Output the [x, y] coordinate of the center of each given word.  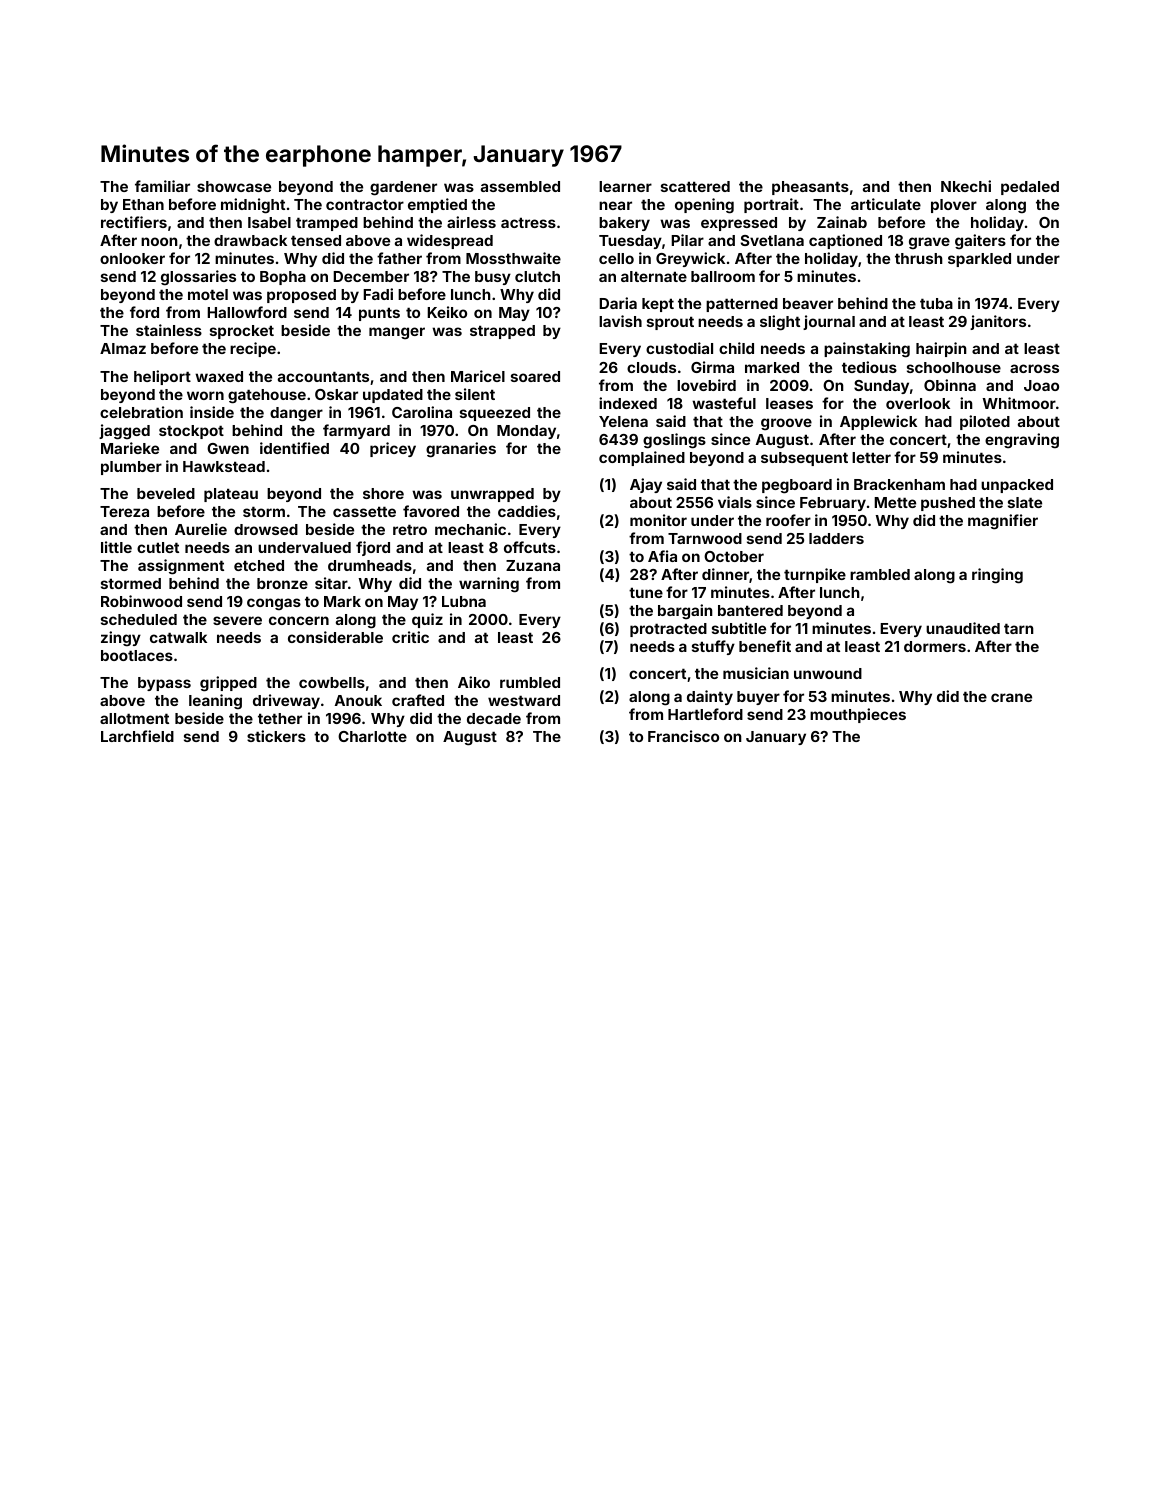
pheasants [810, 188]
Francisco [683, 736]
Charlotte [372, 736]
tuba [936, 303]
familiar [162, 186]
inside [212, 412]
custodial [679, 348]
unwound [828, 673]
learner [625, 186]
